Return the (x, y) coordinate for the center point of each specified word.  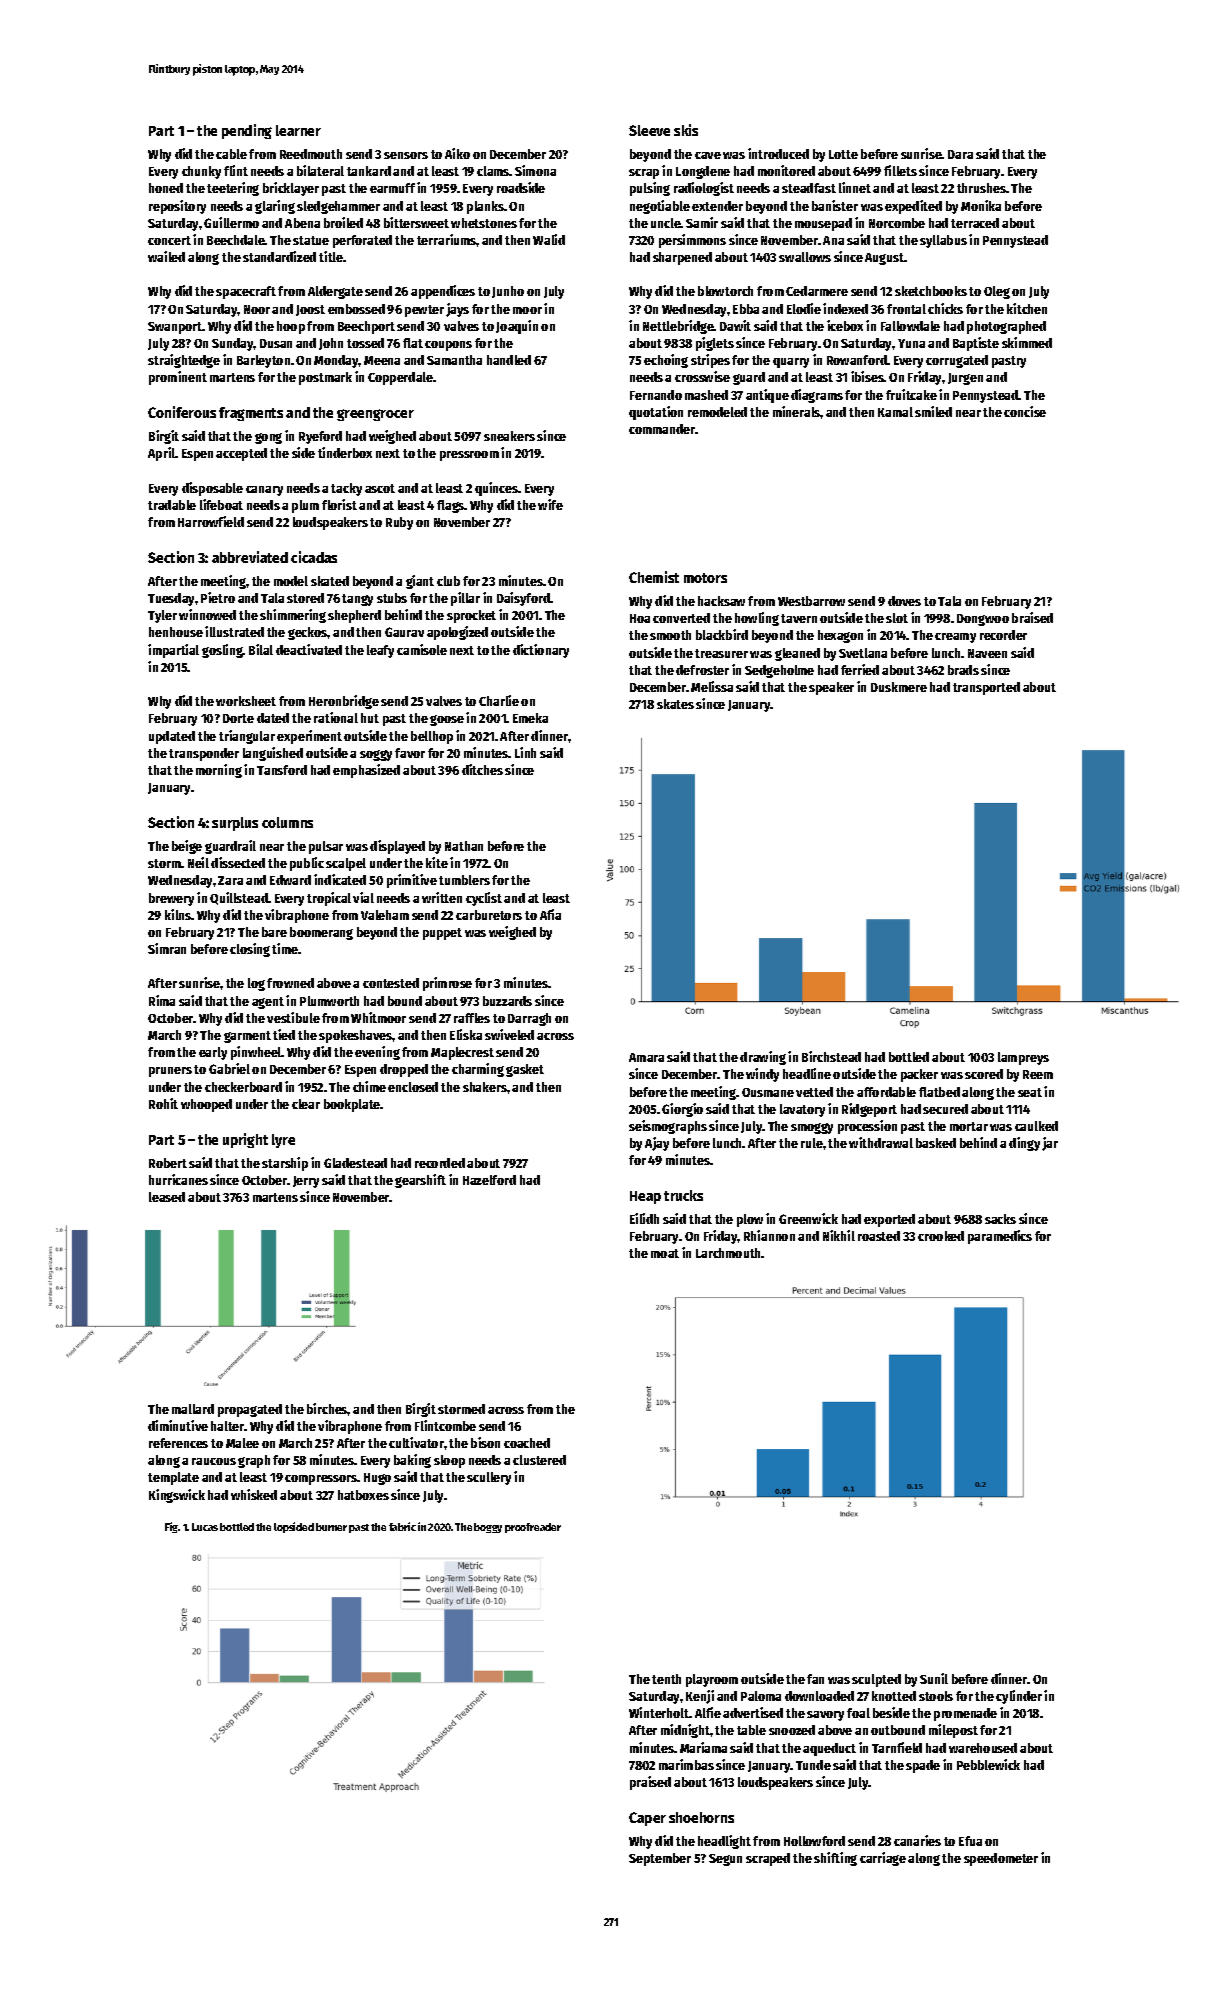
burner (331, 1527)
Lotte (843, 154)
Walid (549, 239)
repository (177, 207)
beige (187, 847)
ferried (860, 669)
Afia (550, 914)
